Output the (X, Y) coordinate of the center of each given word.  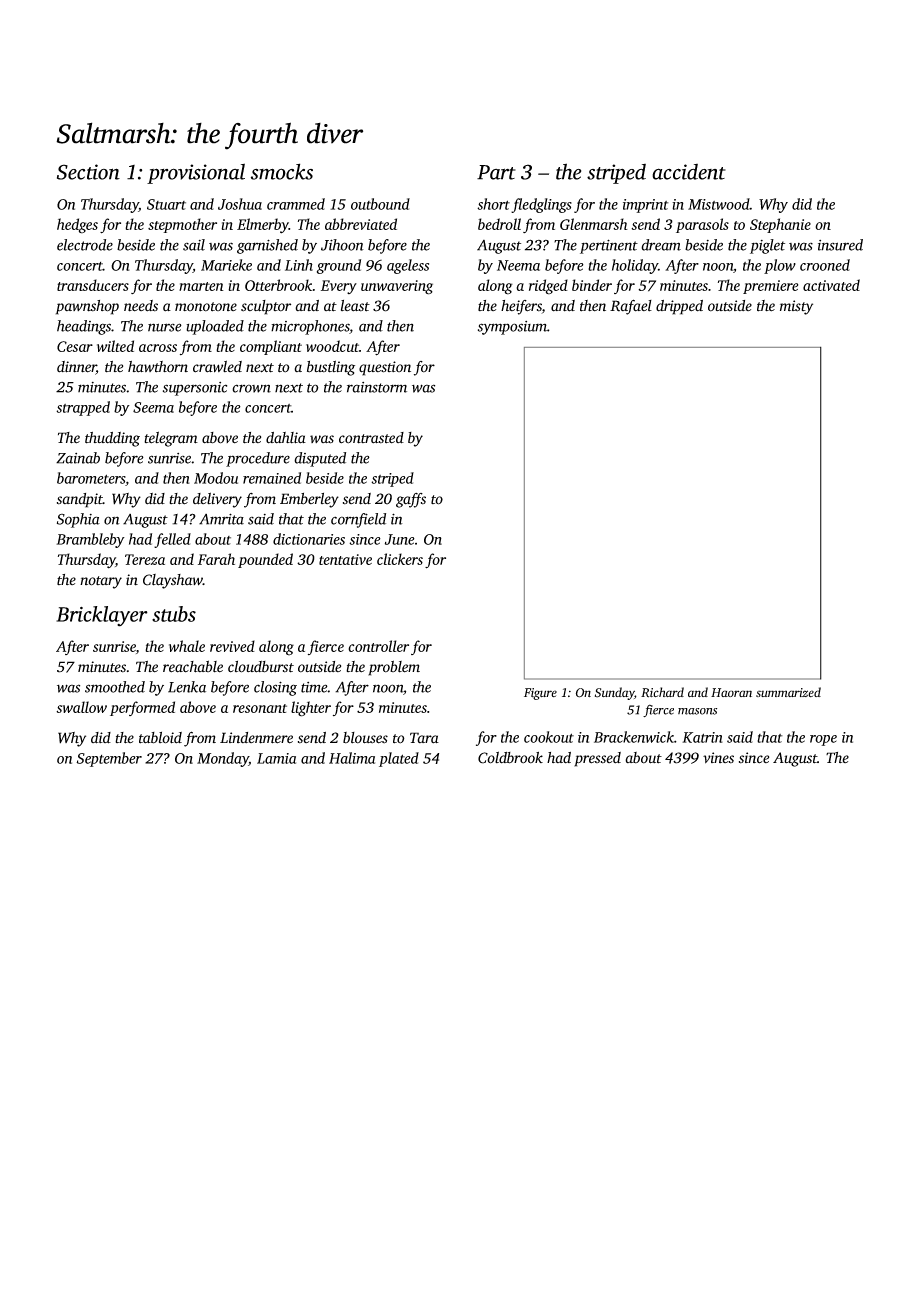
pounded (265, 560)
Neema (518, 265)
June (400, 539)
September (109, 759)
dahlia (286, 438)
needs (141, 306)
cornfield (358, 520)
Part (496, 172)
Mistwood (719, 204)
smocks (282, 171)
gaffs (411, 500)
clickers (400, 559)
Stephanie (780, 225)
